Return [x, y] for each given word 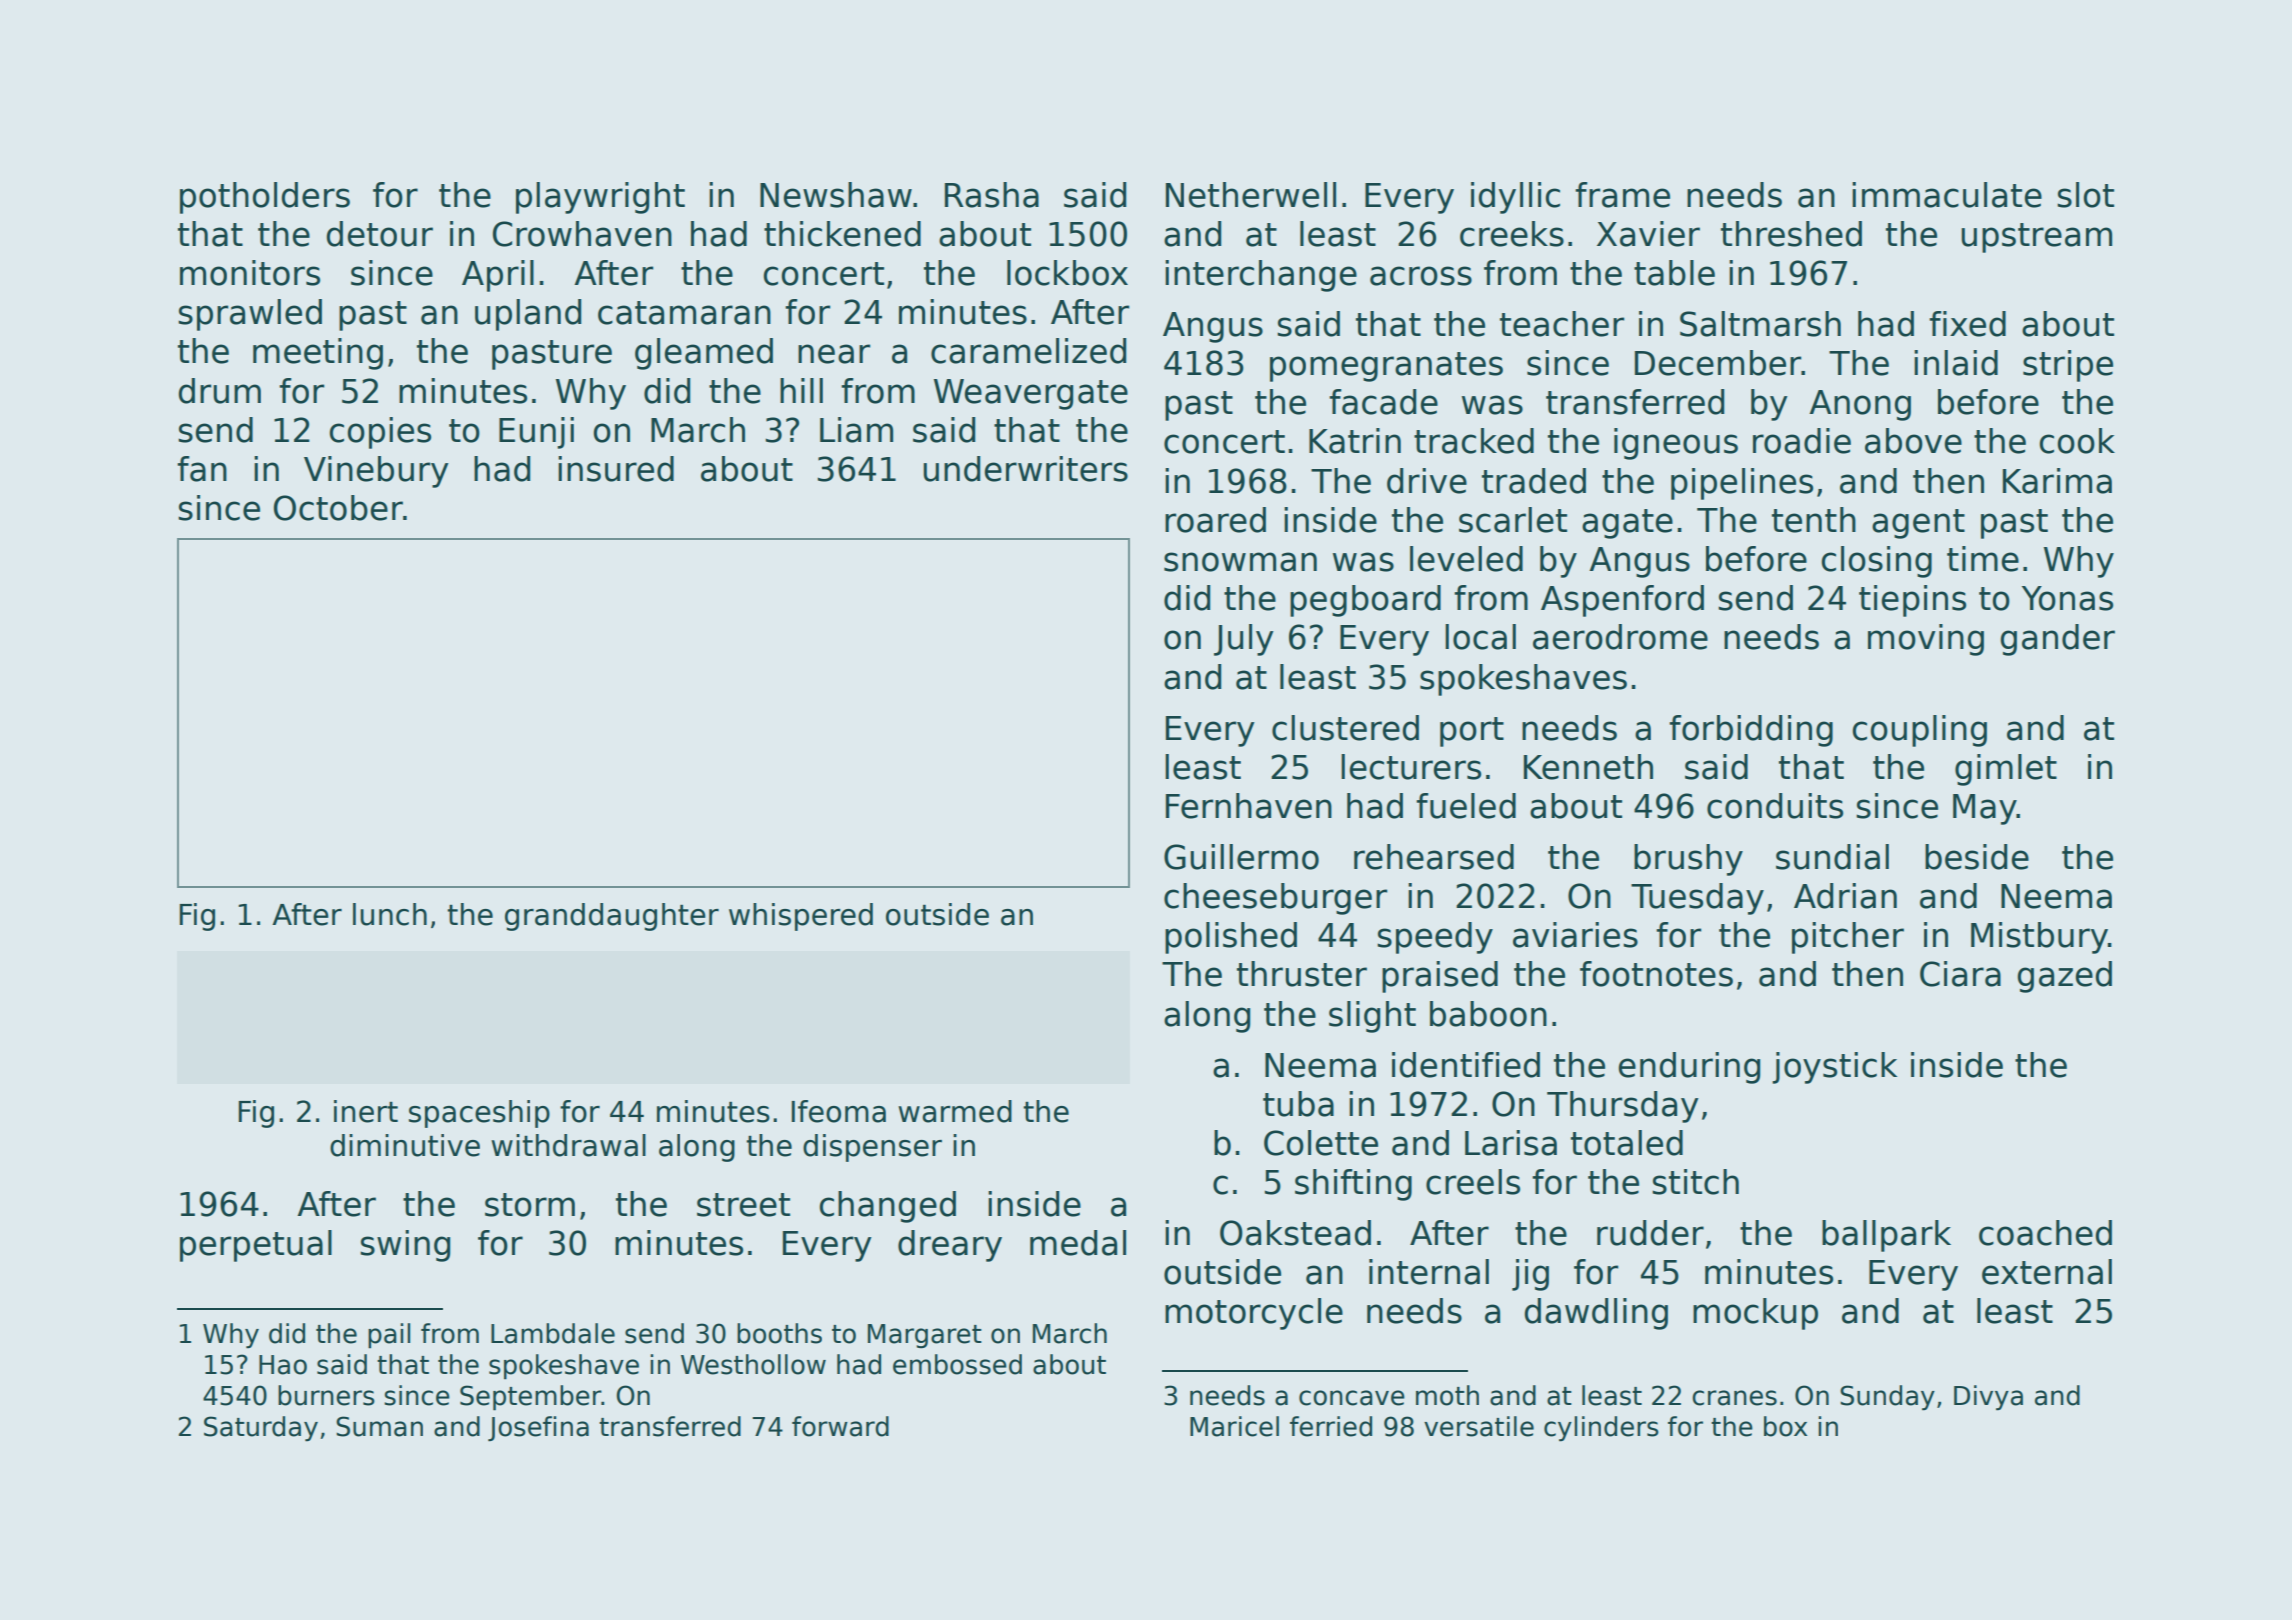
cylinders [1601, 1429]
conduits [1775, 806]
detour [380, 234]
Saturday [261, 1429]
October [338, 508]
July [1244, 640]
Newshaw [836, 195]
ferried [1331, 1426]
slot [2085, 195]
